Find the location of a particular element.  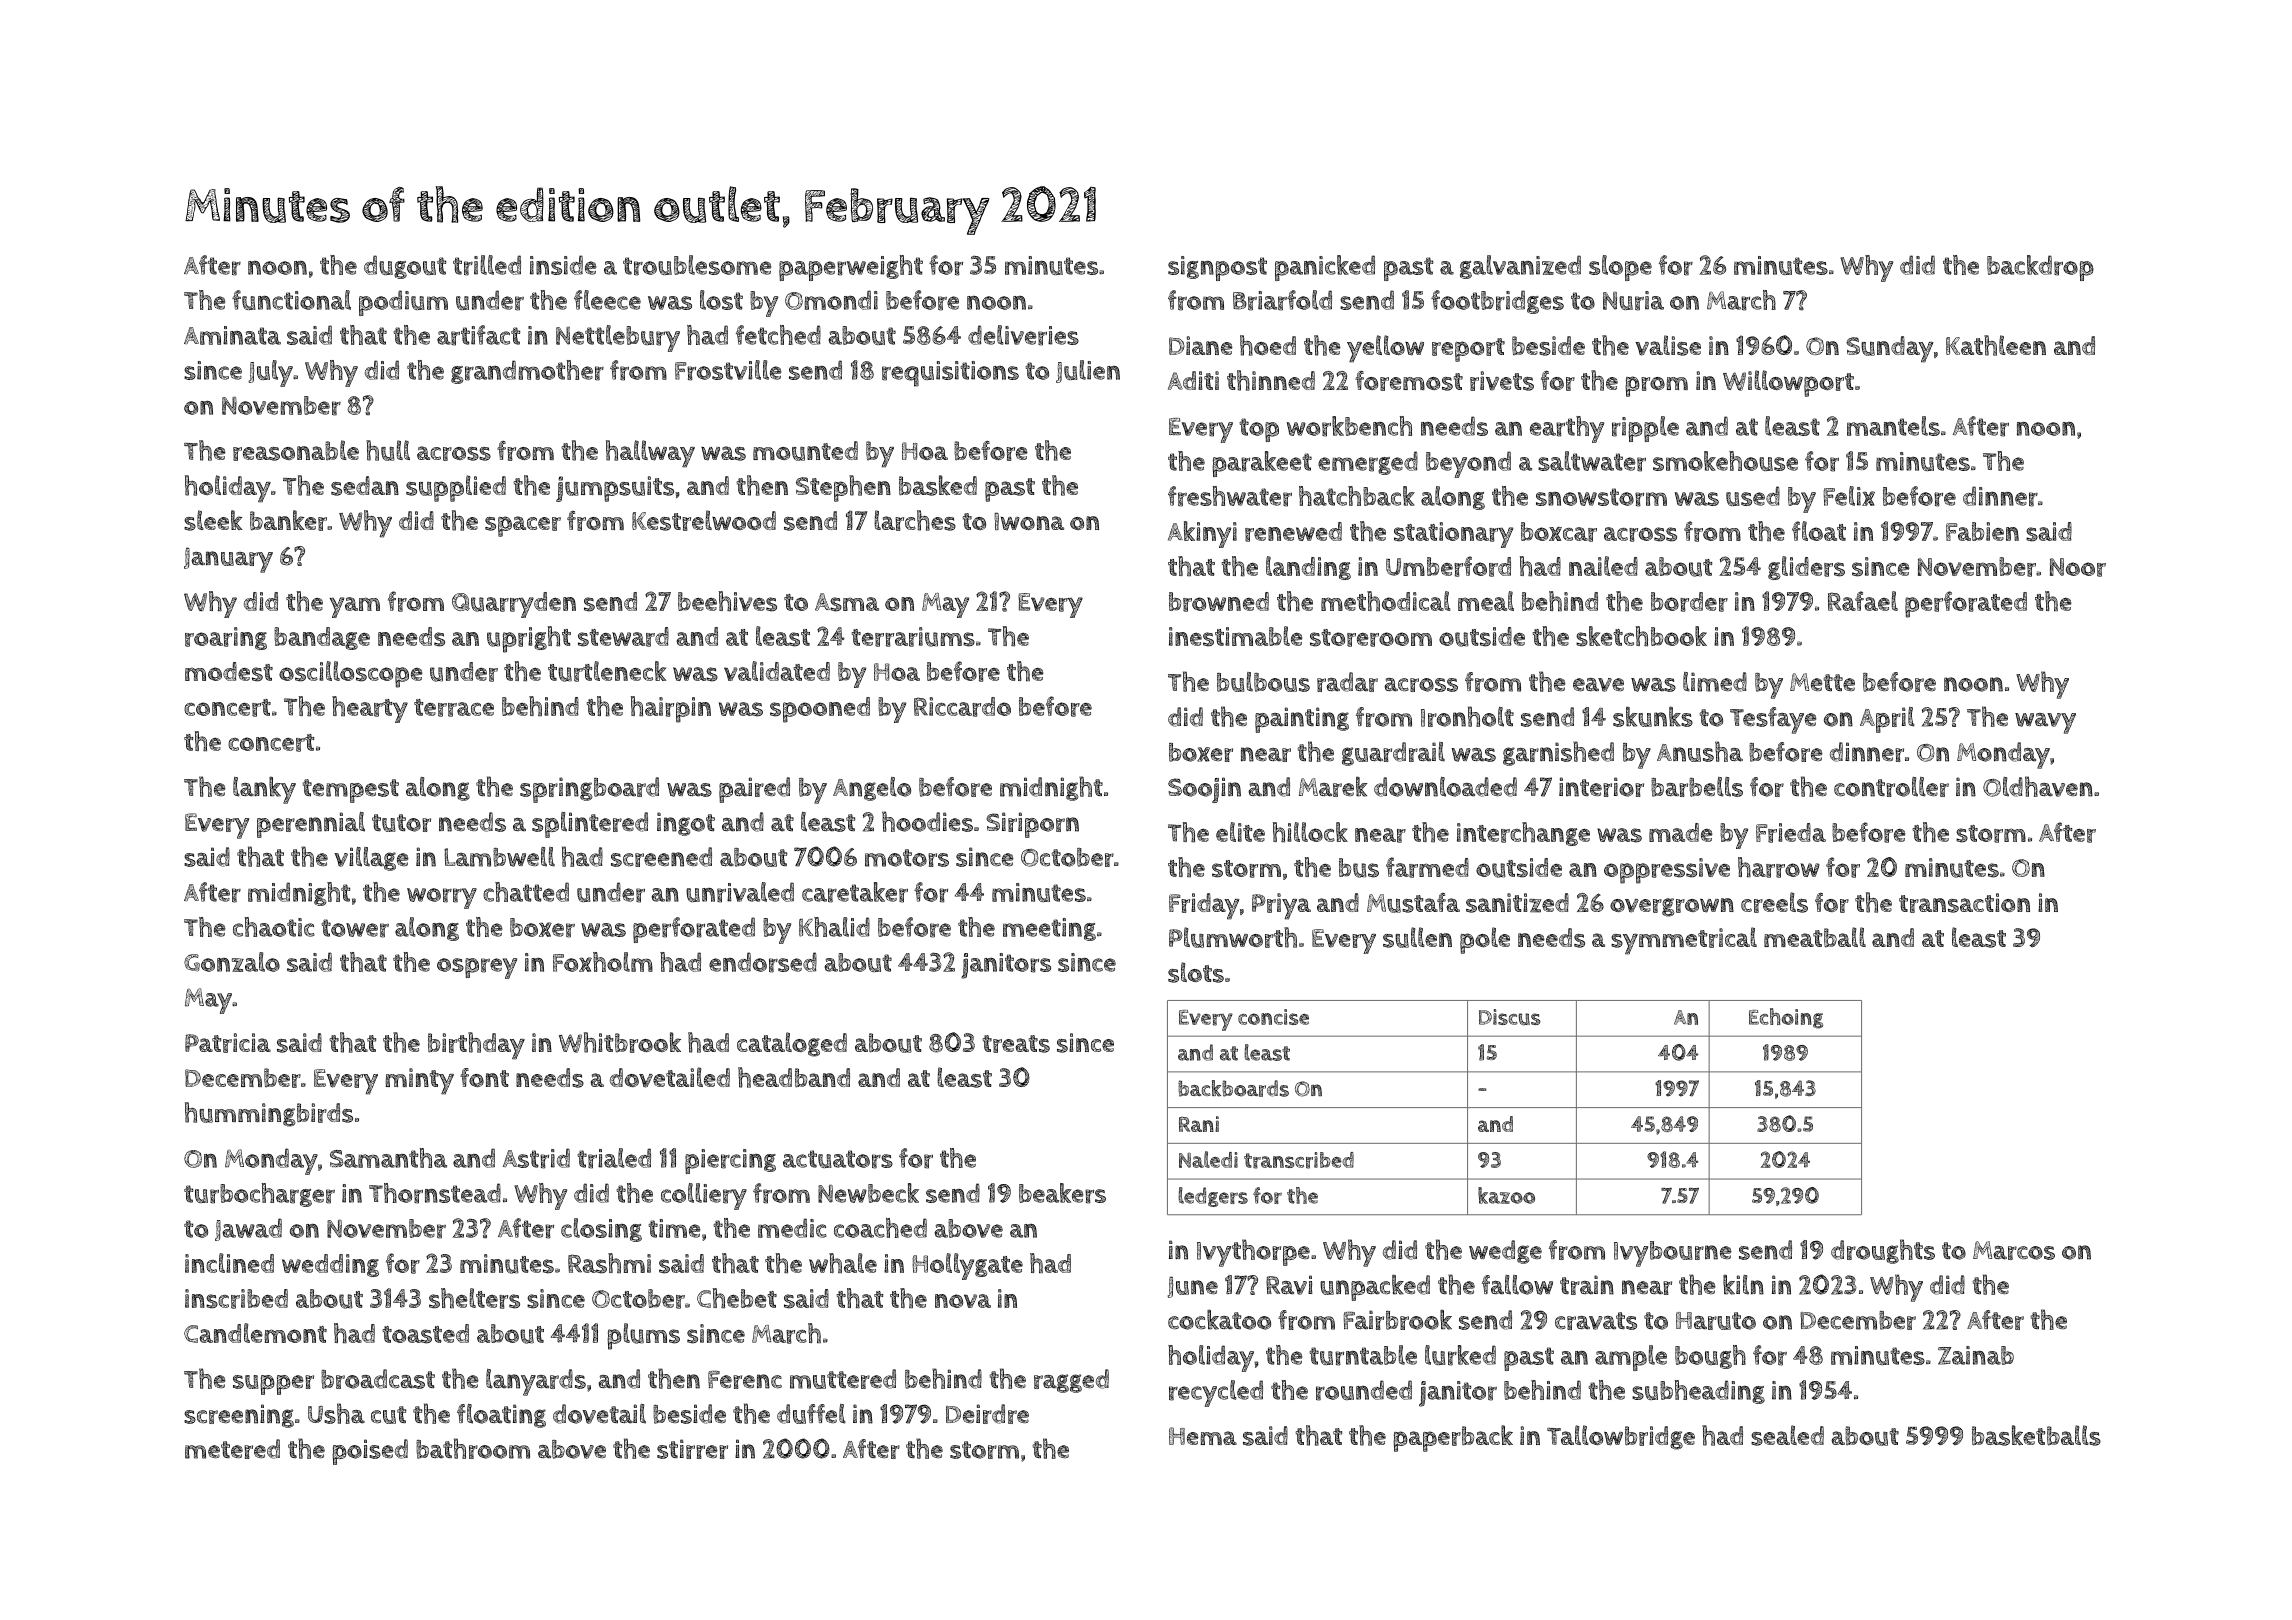

prom is located at coordinates (1656, 386).
